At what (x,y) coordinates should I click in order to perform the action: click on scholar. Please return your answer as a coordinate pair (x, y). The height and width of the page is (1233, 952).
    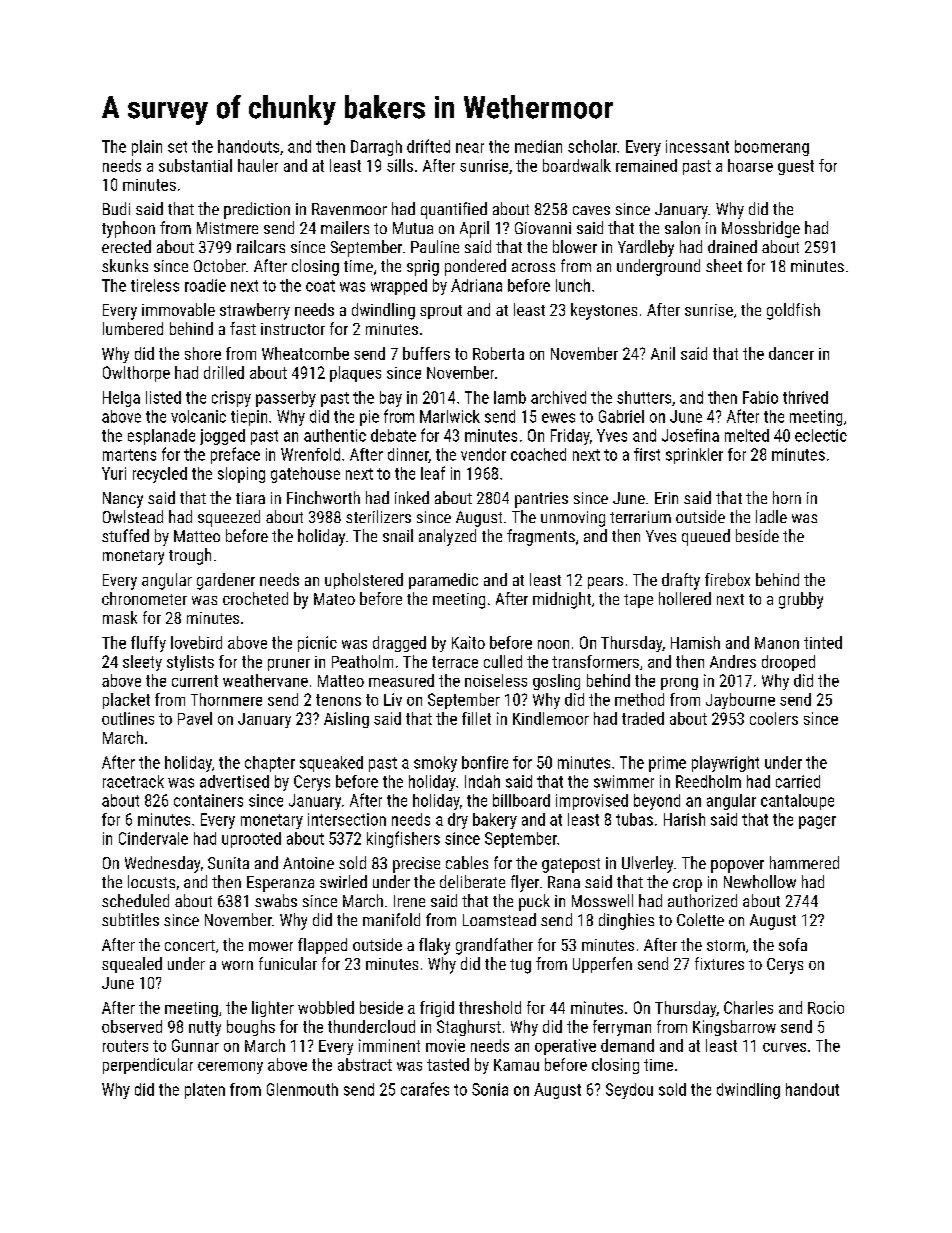
    Looking at the image, I should click on (592, 146).
